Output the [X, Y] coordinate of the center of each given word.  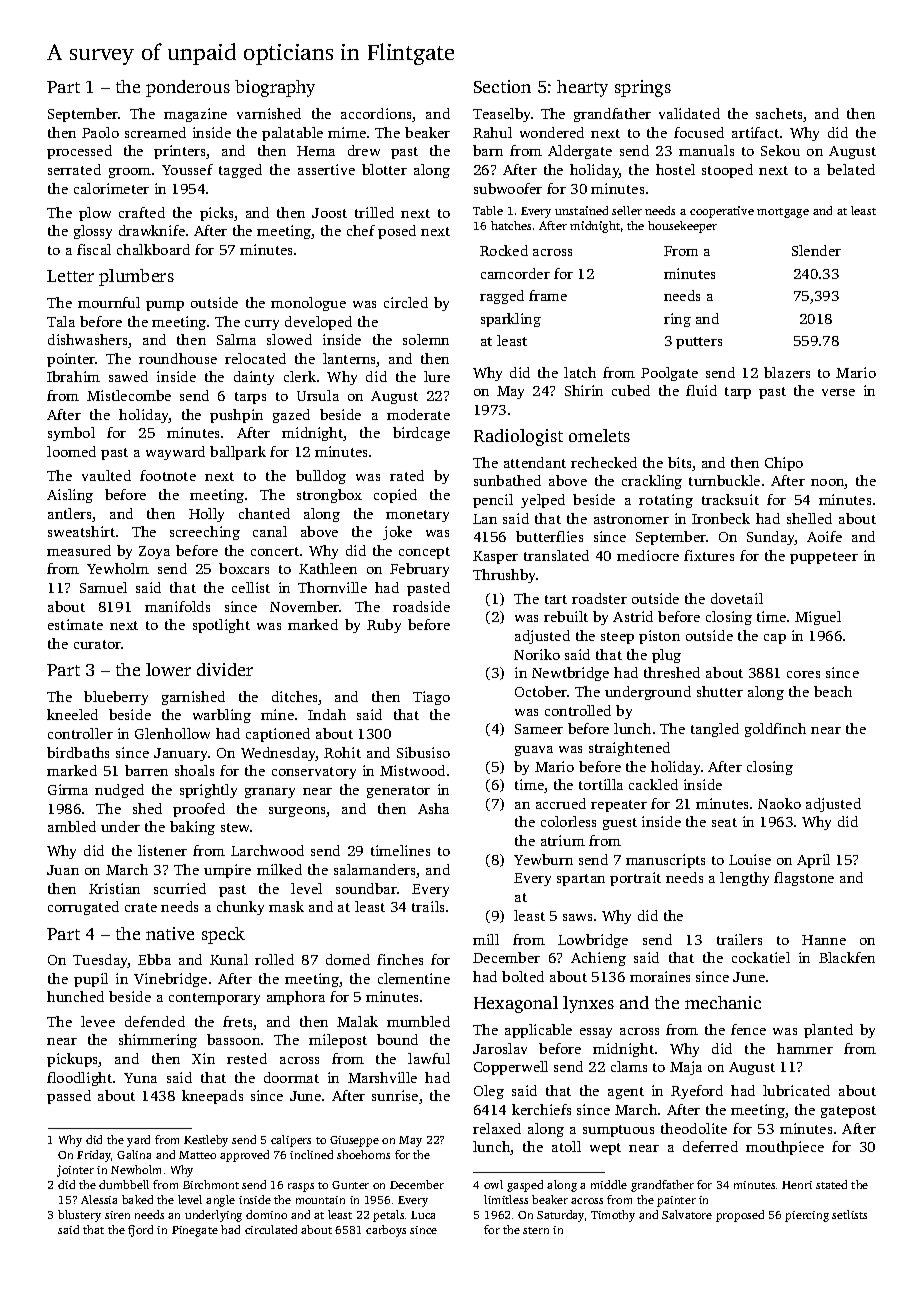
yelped [543, 501]
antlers [70, 515]
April [813, 861]
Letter [70, 276]
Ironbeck [721, 518]
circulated [271, 1229]
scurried [180, 888]
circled [406, 302]
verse [838, 392]
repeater [619, 806]
